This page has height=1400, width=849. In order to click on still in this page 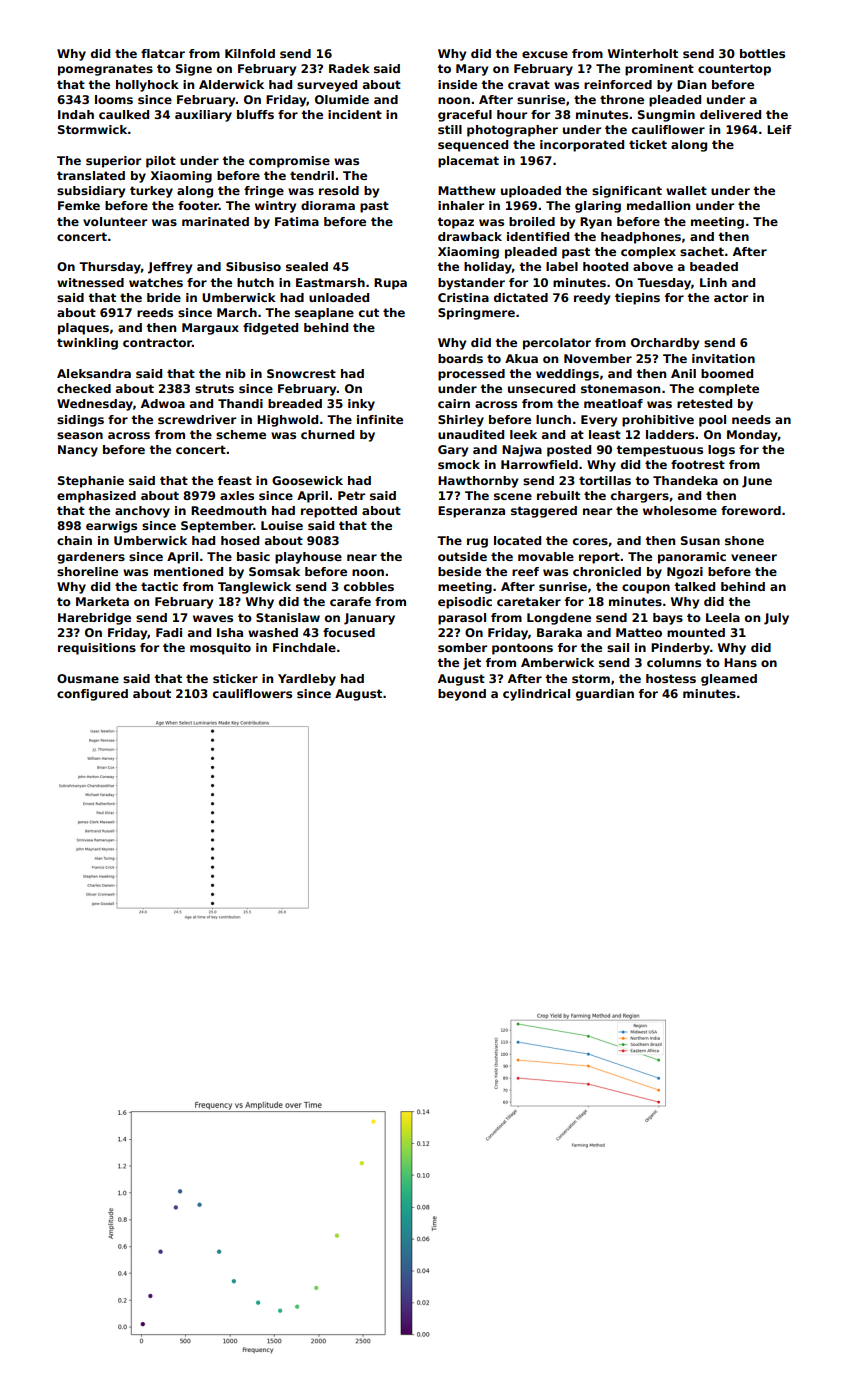, I will do `click(450, 129)`.
